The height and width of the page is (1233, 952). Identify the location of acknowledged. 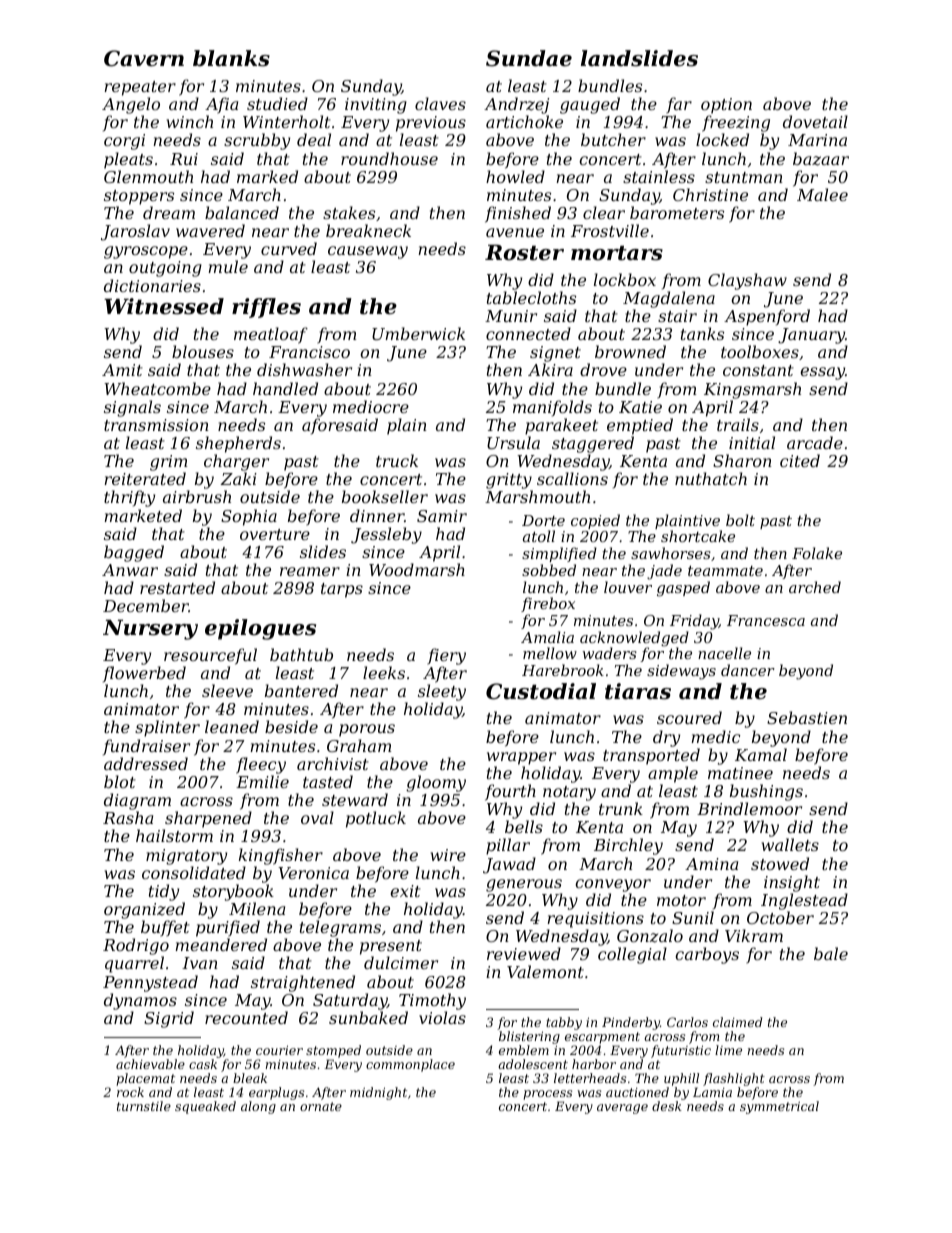
(634, 639).
